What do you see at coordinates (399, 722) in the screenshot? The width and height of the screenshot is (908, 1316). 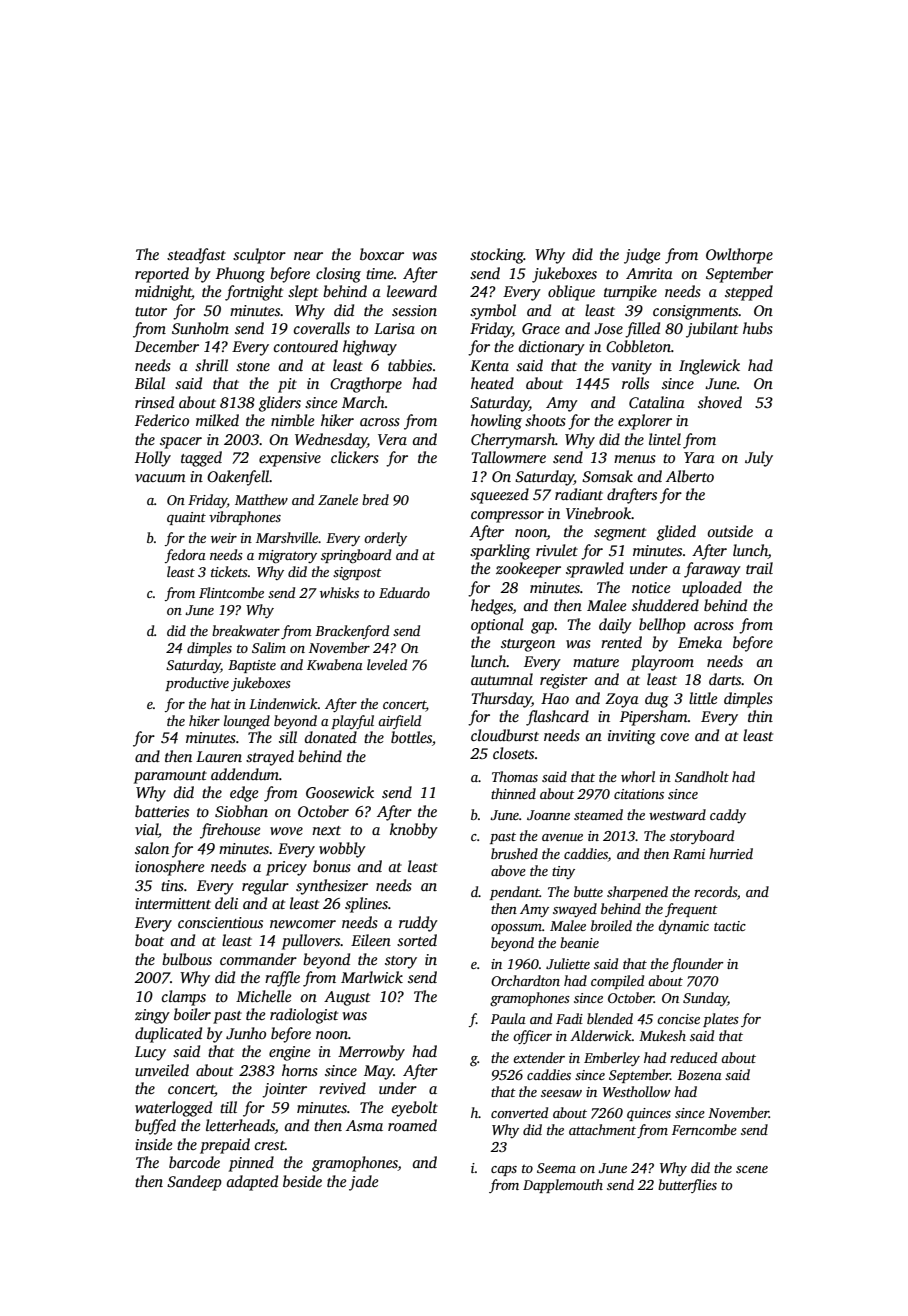 I see `airfield` at bounding box center [399, 722].
